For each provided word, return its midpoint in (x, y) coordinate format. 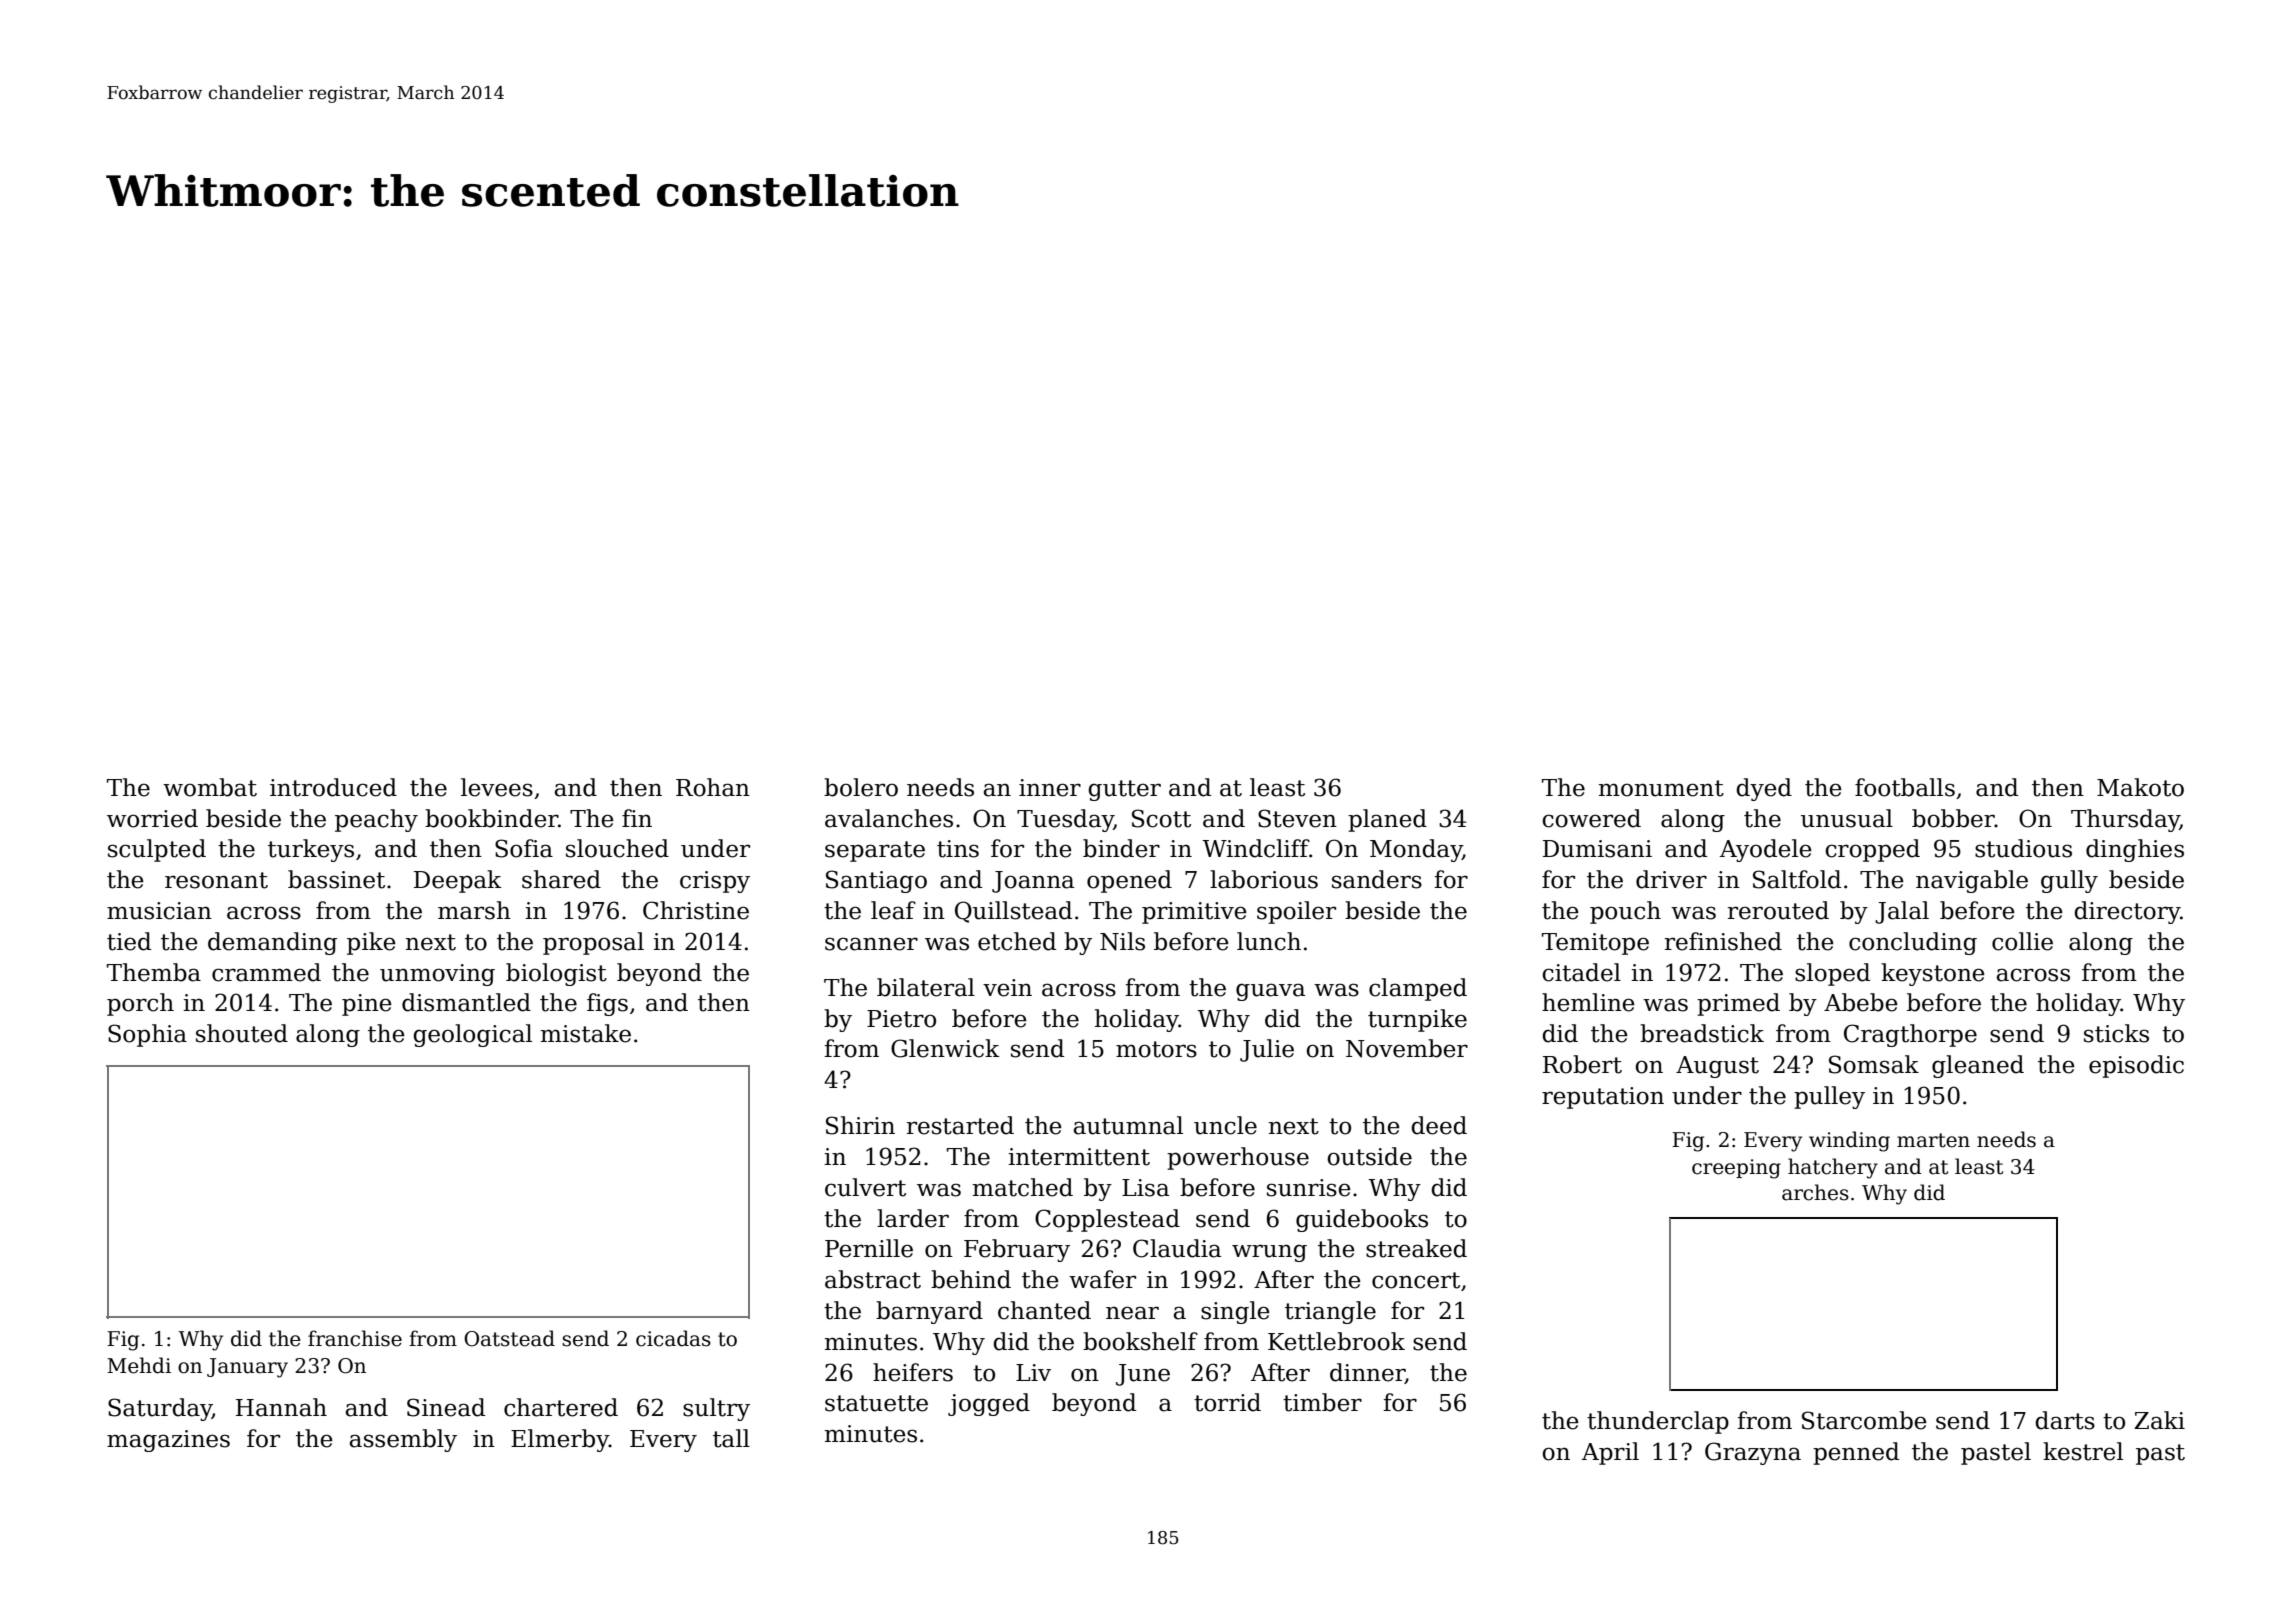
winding (1849, 1141)
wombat (210, 787)
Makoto (2140, 787)
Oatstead (509, 1338)
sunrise (1309, 1188)
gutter (1124, 790)
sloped (1832, 974)
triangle (1330, 1312)
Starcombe (1864, 1420)
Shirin (860, 1125)
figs (607, 1004)
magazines (168, 1441)
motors (1156, 1049)
